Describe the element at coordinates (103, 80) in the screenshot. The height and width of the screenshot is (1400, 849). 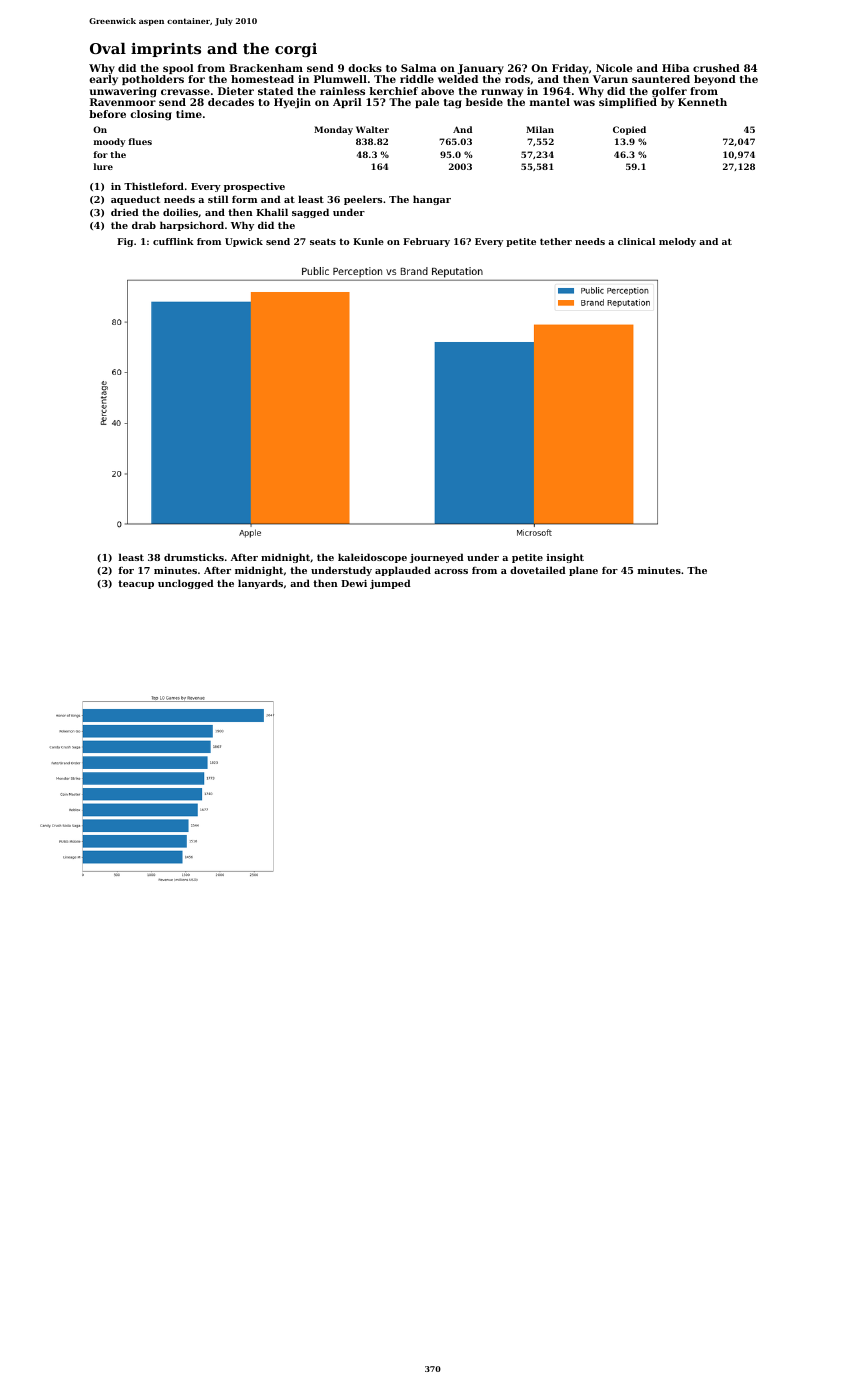
I see `early` at that location.
